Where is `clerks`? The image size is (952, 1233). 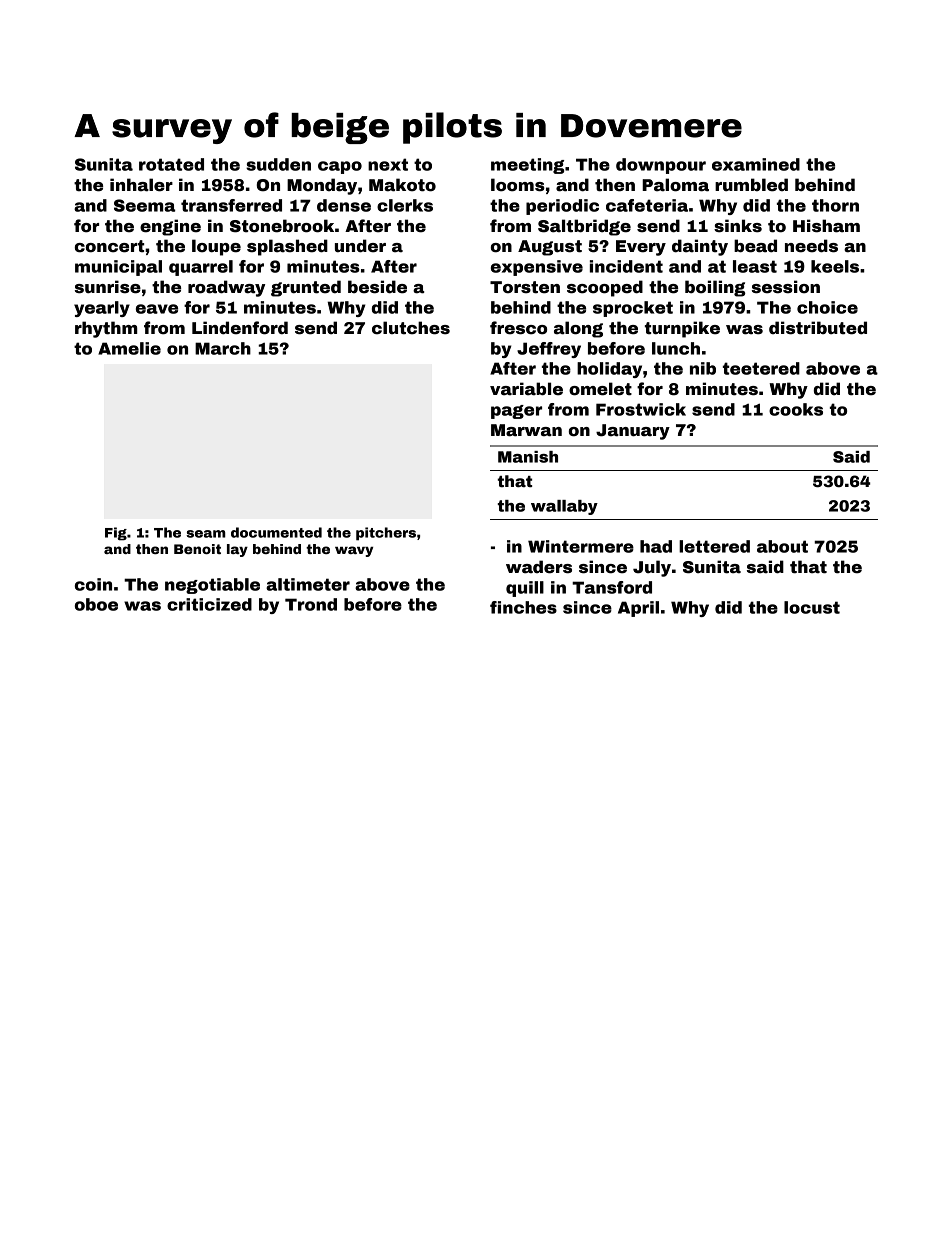
clerks is located at coordinates (405, 205).
